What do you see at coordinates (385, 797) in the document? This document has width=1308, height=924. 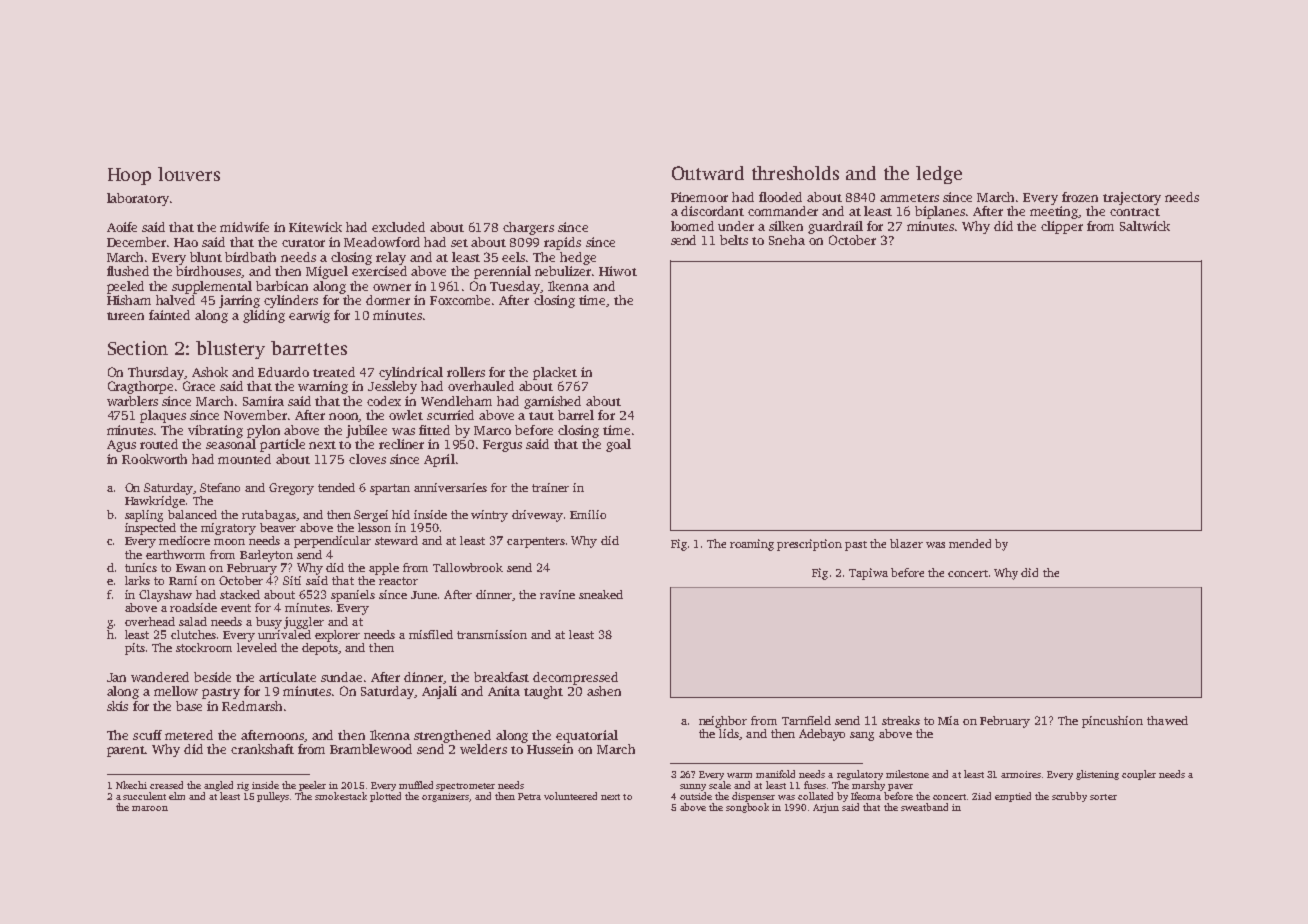 I see `plotted` at bounding box center [385, 797].
